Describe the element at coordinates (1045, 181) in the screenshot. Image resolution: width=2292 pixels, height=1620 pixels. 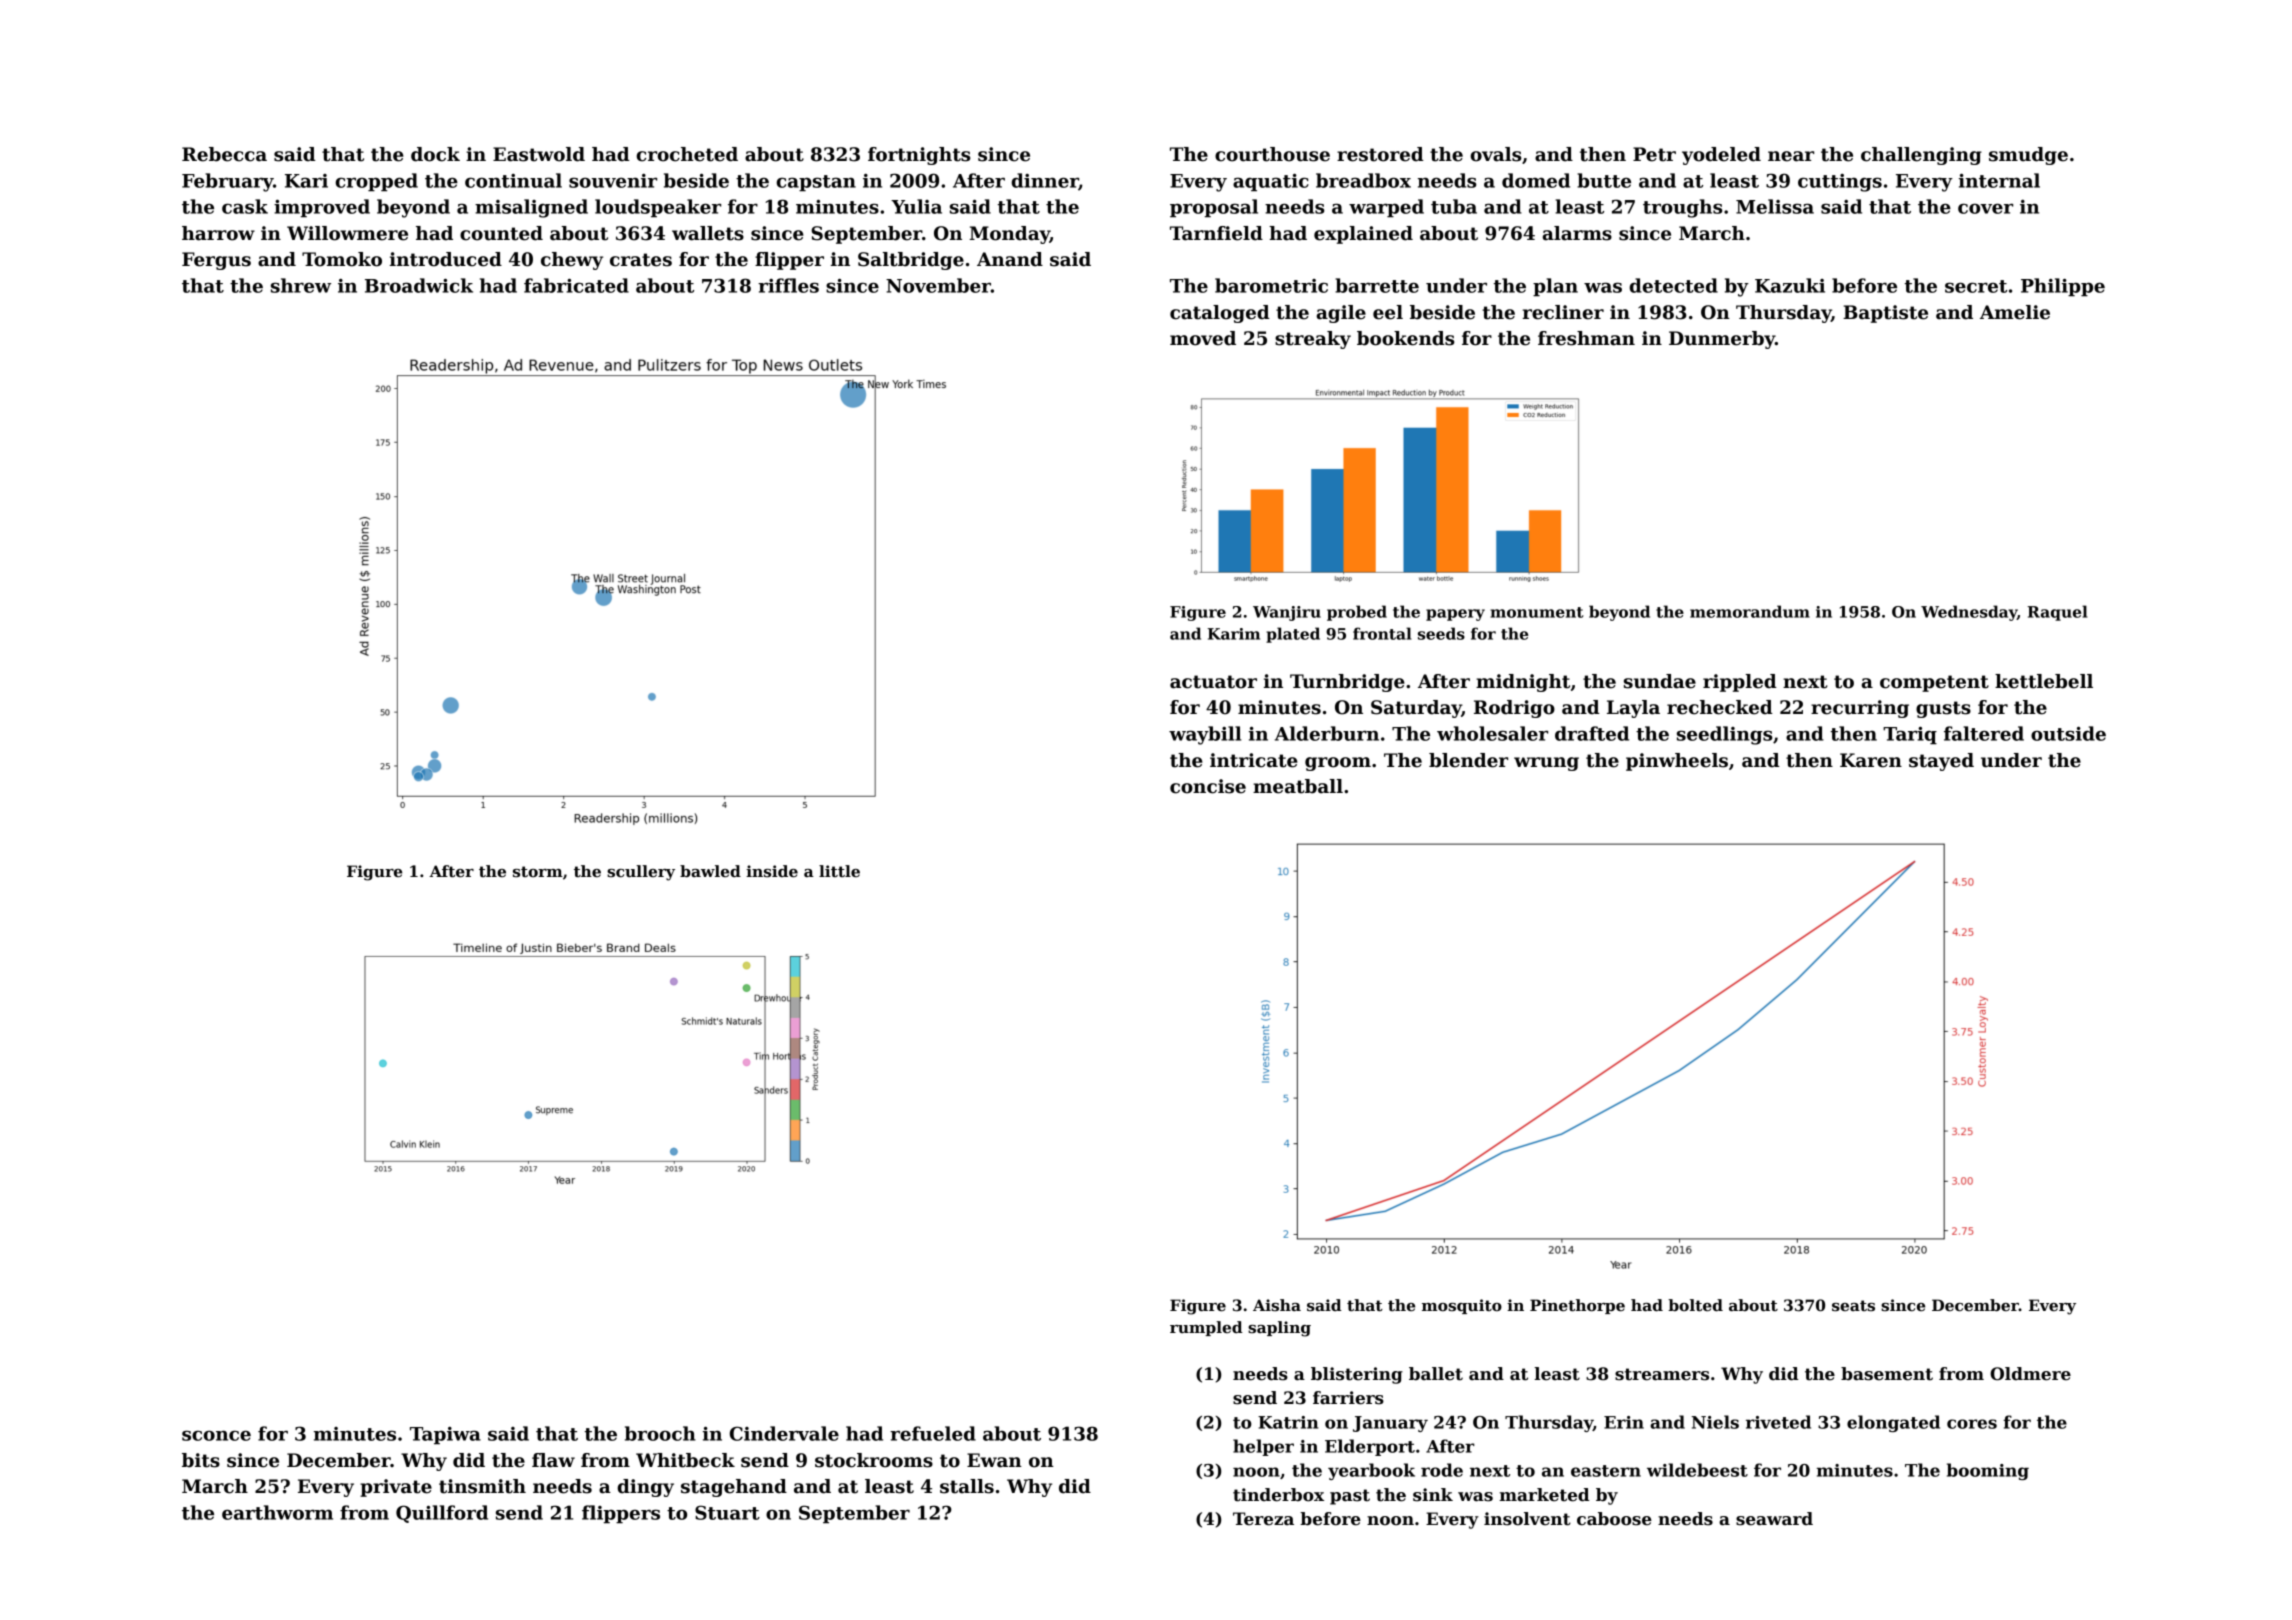
I see `dinner` at that location.
